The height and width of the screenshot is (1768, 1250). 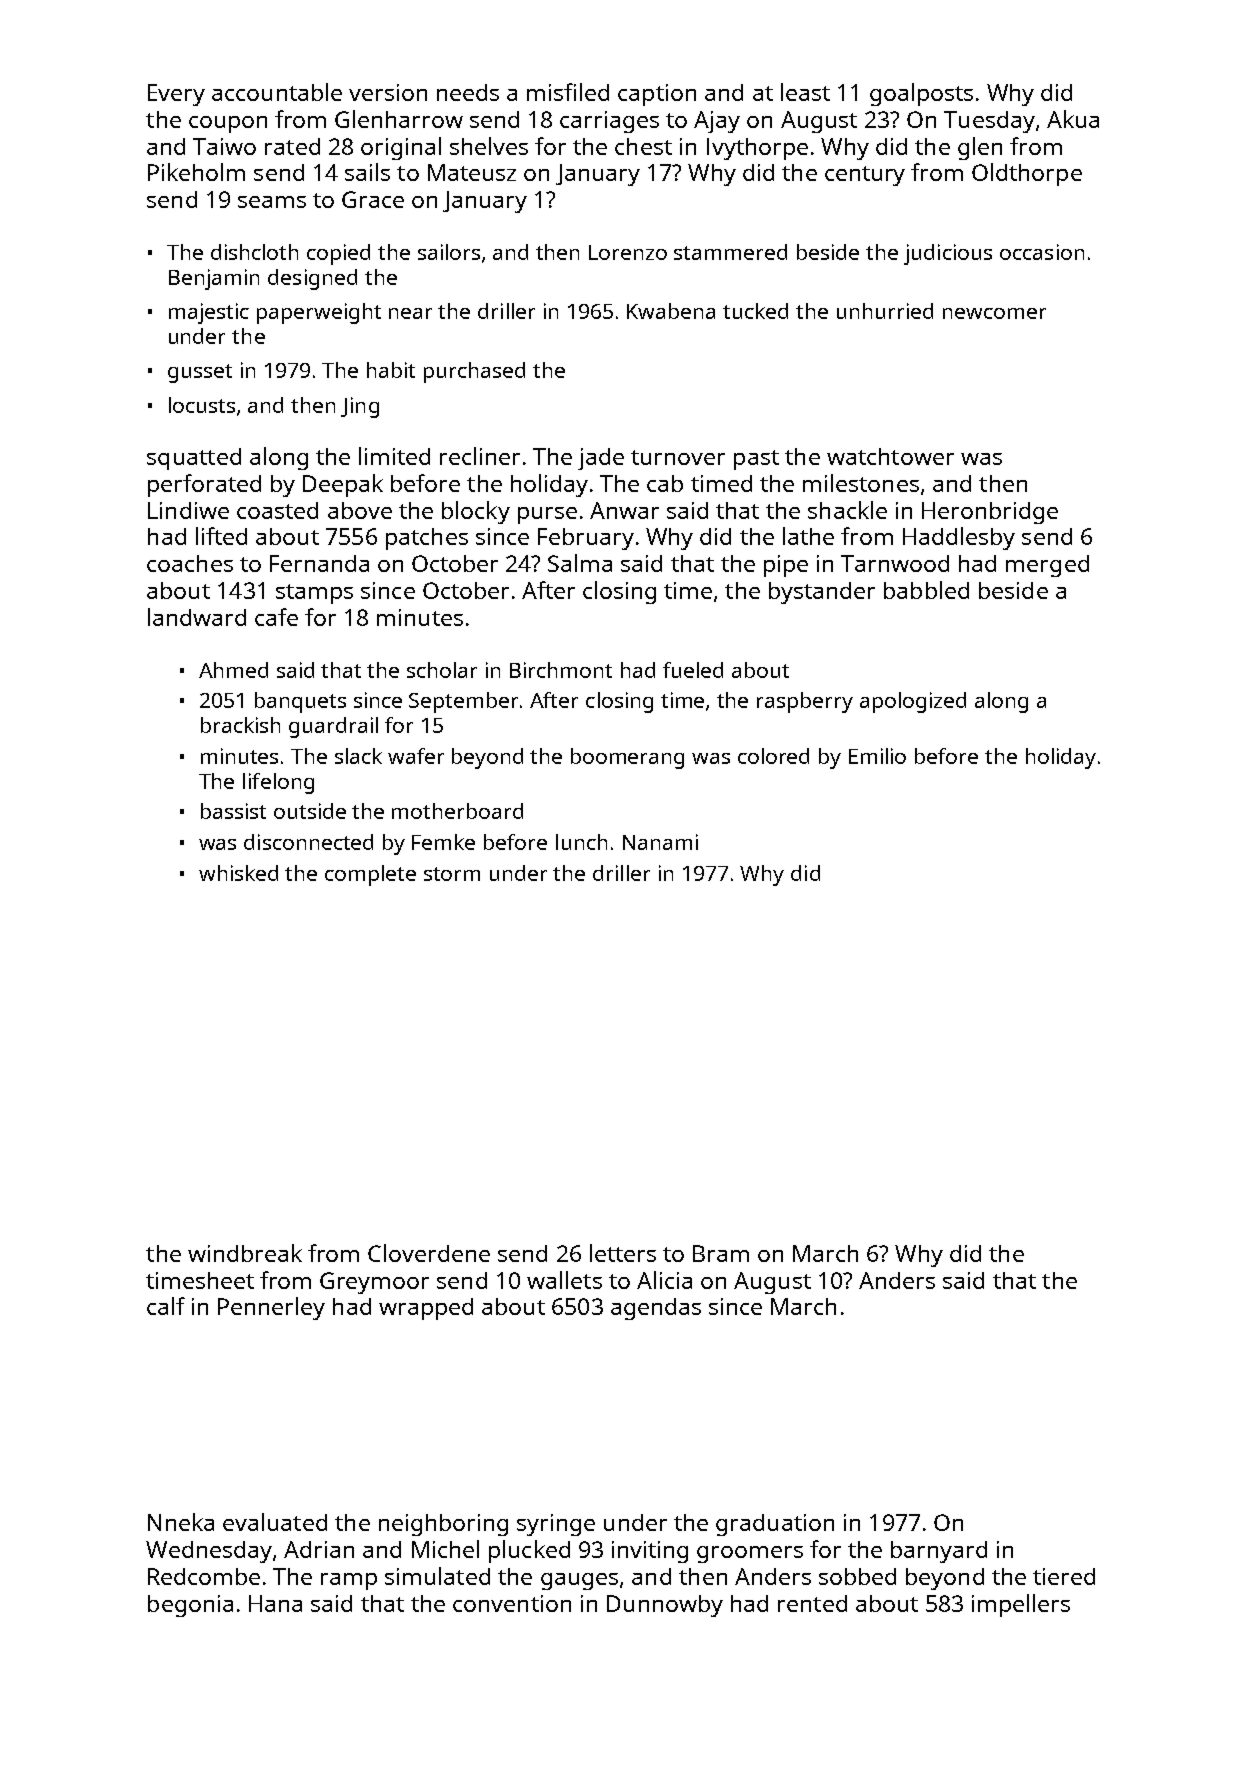 What do you see at coordinates (1047, 566) in the screenshot?
I see `merged` at bounding box center [1047, 566].
